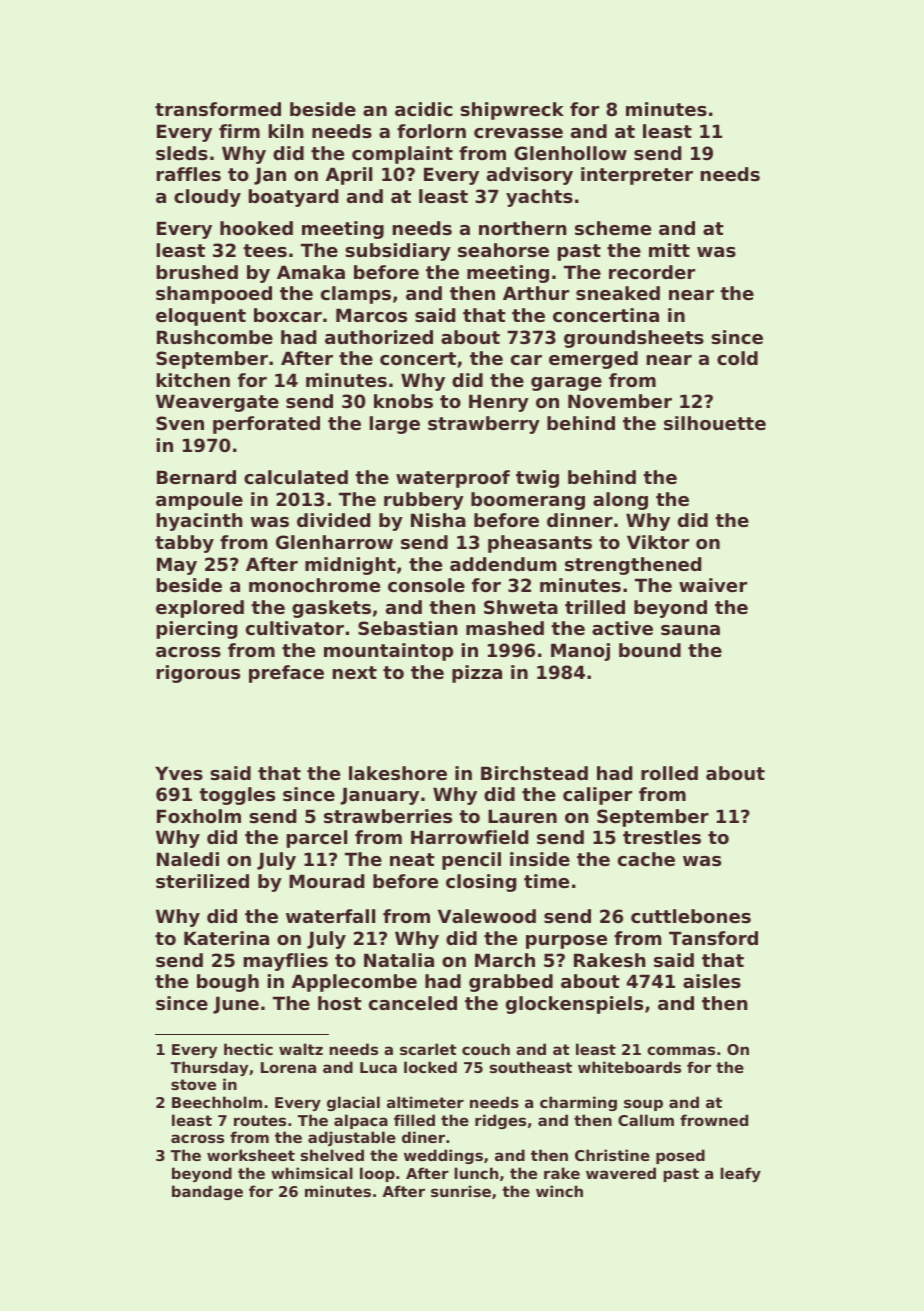  Describe the element at coordinates (236, 1005) in the screenshot. I see `June` at that location.
